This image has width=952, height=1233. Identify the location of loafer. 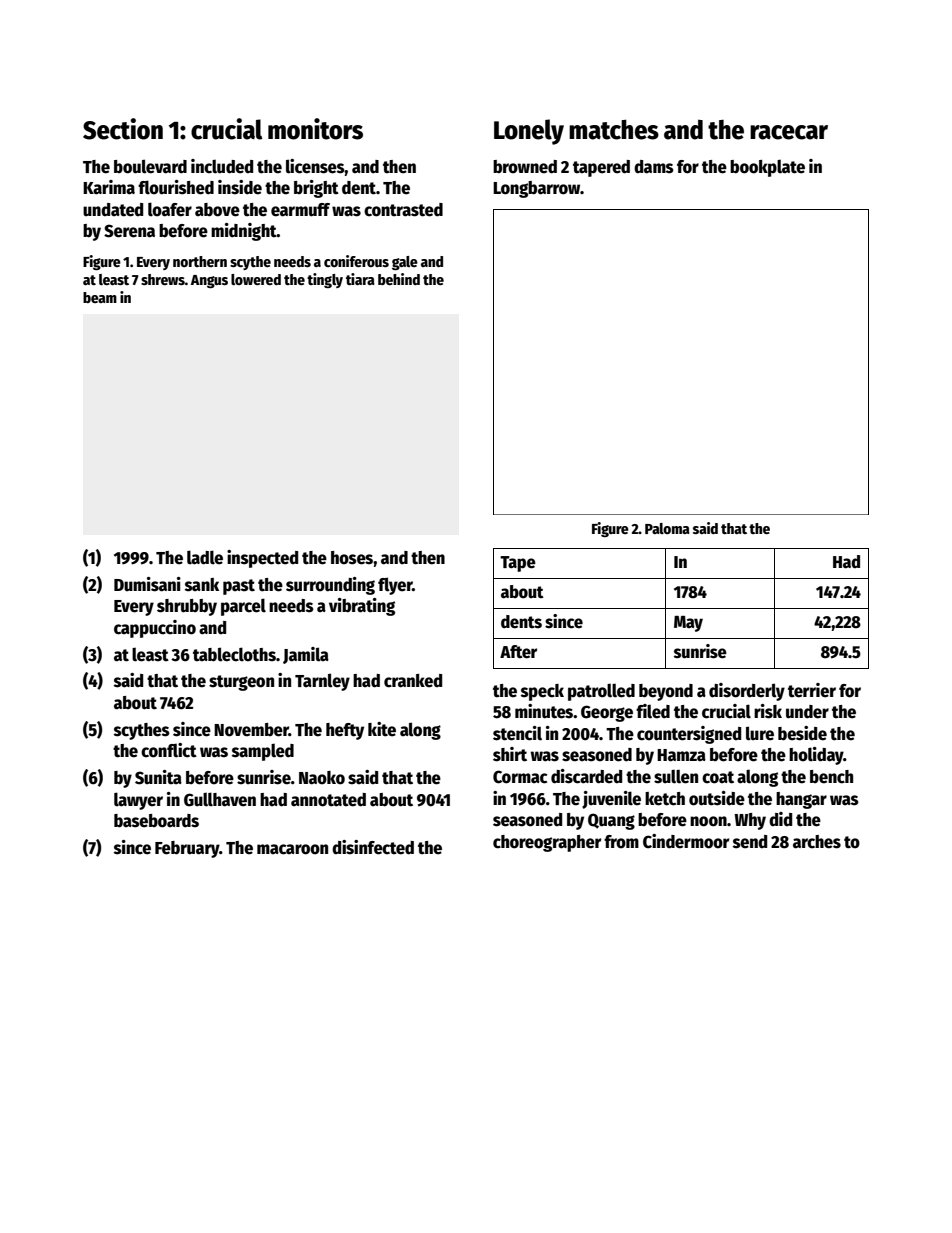
(170, 209).
